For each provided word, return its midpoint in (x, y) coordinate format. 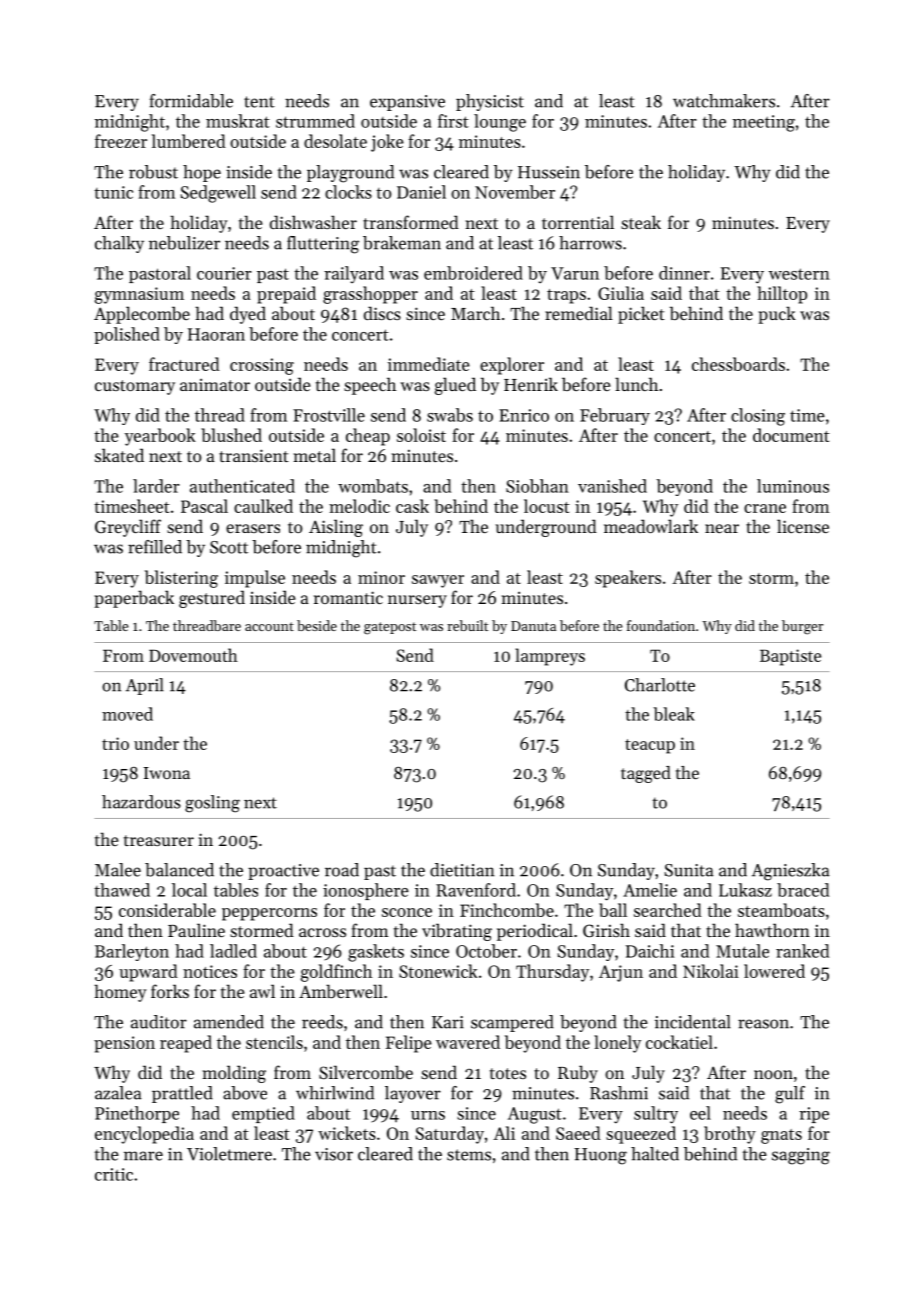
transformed (411, 222)
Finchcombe (507, 910)
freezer (121, 141)
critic (114, 1174)
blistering (181, 579)
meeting (764, 123)
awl (262, 991)
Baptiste (790, 657)
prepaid (286, 295)
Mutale (742, 951)
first (453, 121)
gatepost (390, 628)
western (799, 274)
